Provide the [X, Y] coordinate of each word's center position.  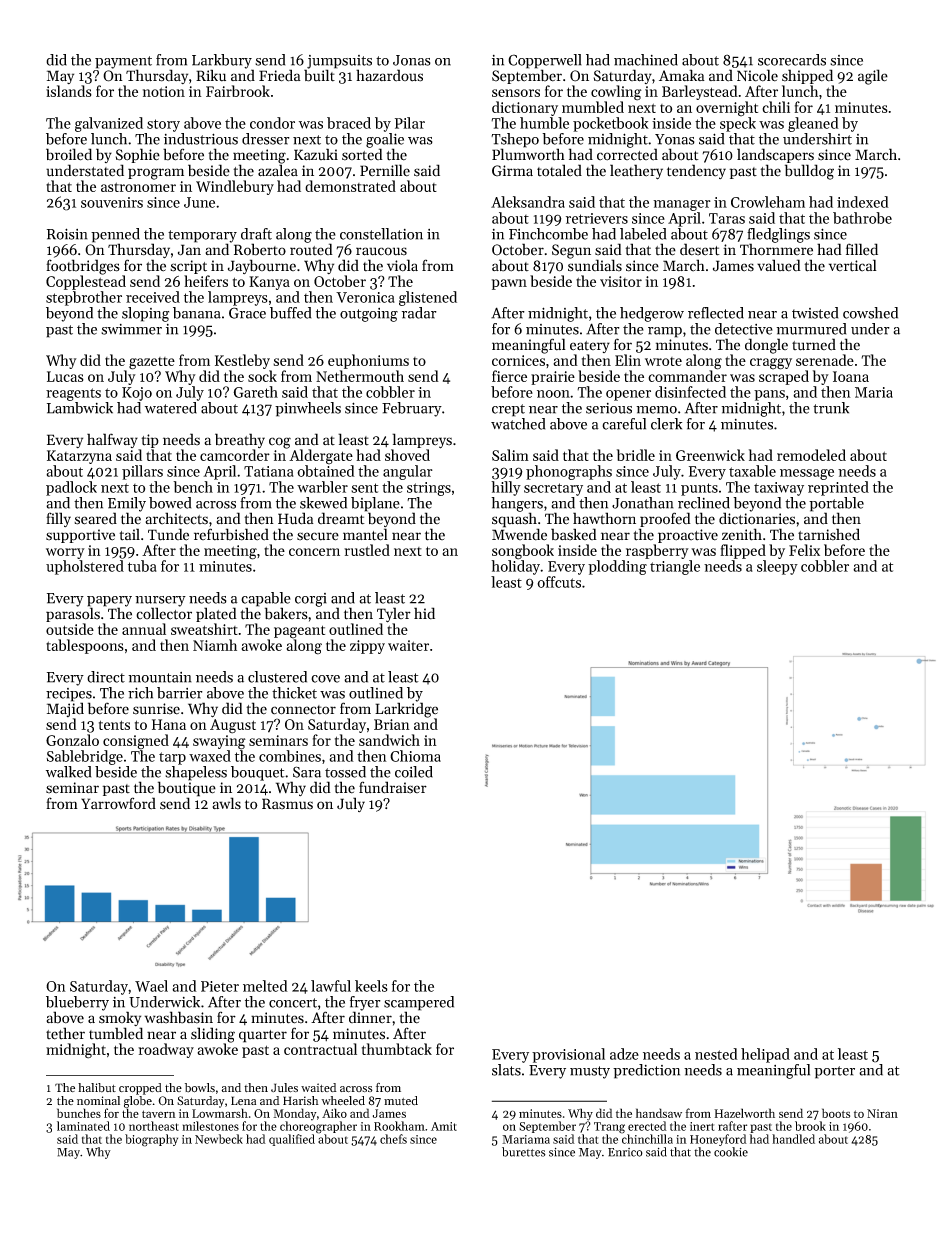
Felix [804, 550]
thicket [294, 693]
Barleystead [700, 92]
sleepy [777, 567]
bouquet [258, 773]
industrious [201, 139]
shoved [407, 455]
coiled [414, 772]
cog [280, 443]
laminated [83, 1126]
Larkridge [406, 710]
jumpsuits [339, 62]
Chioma [415, 756]
